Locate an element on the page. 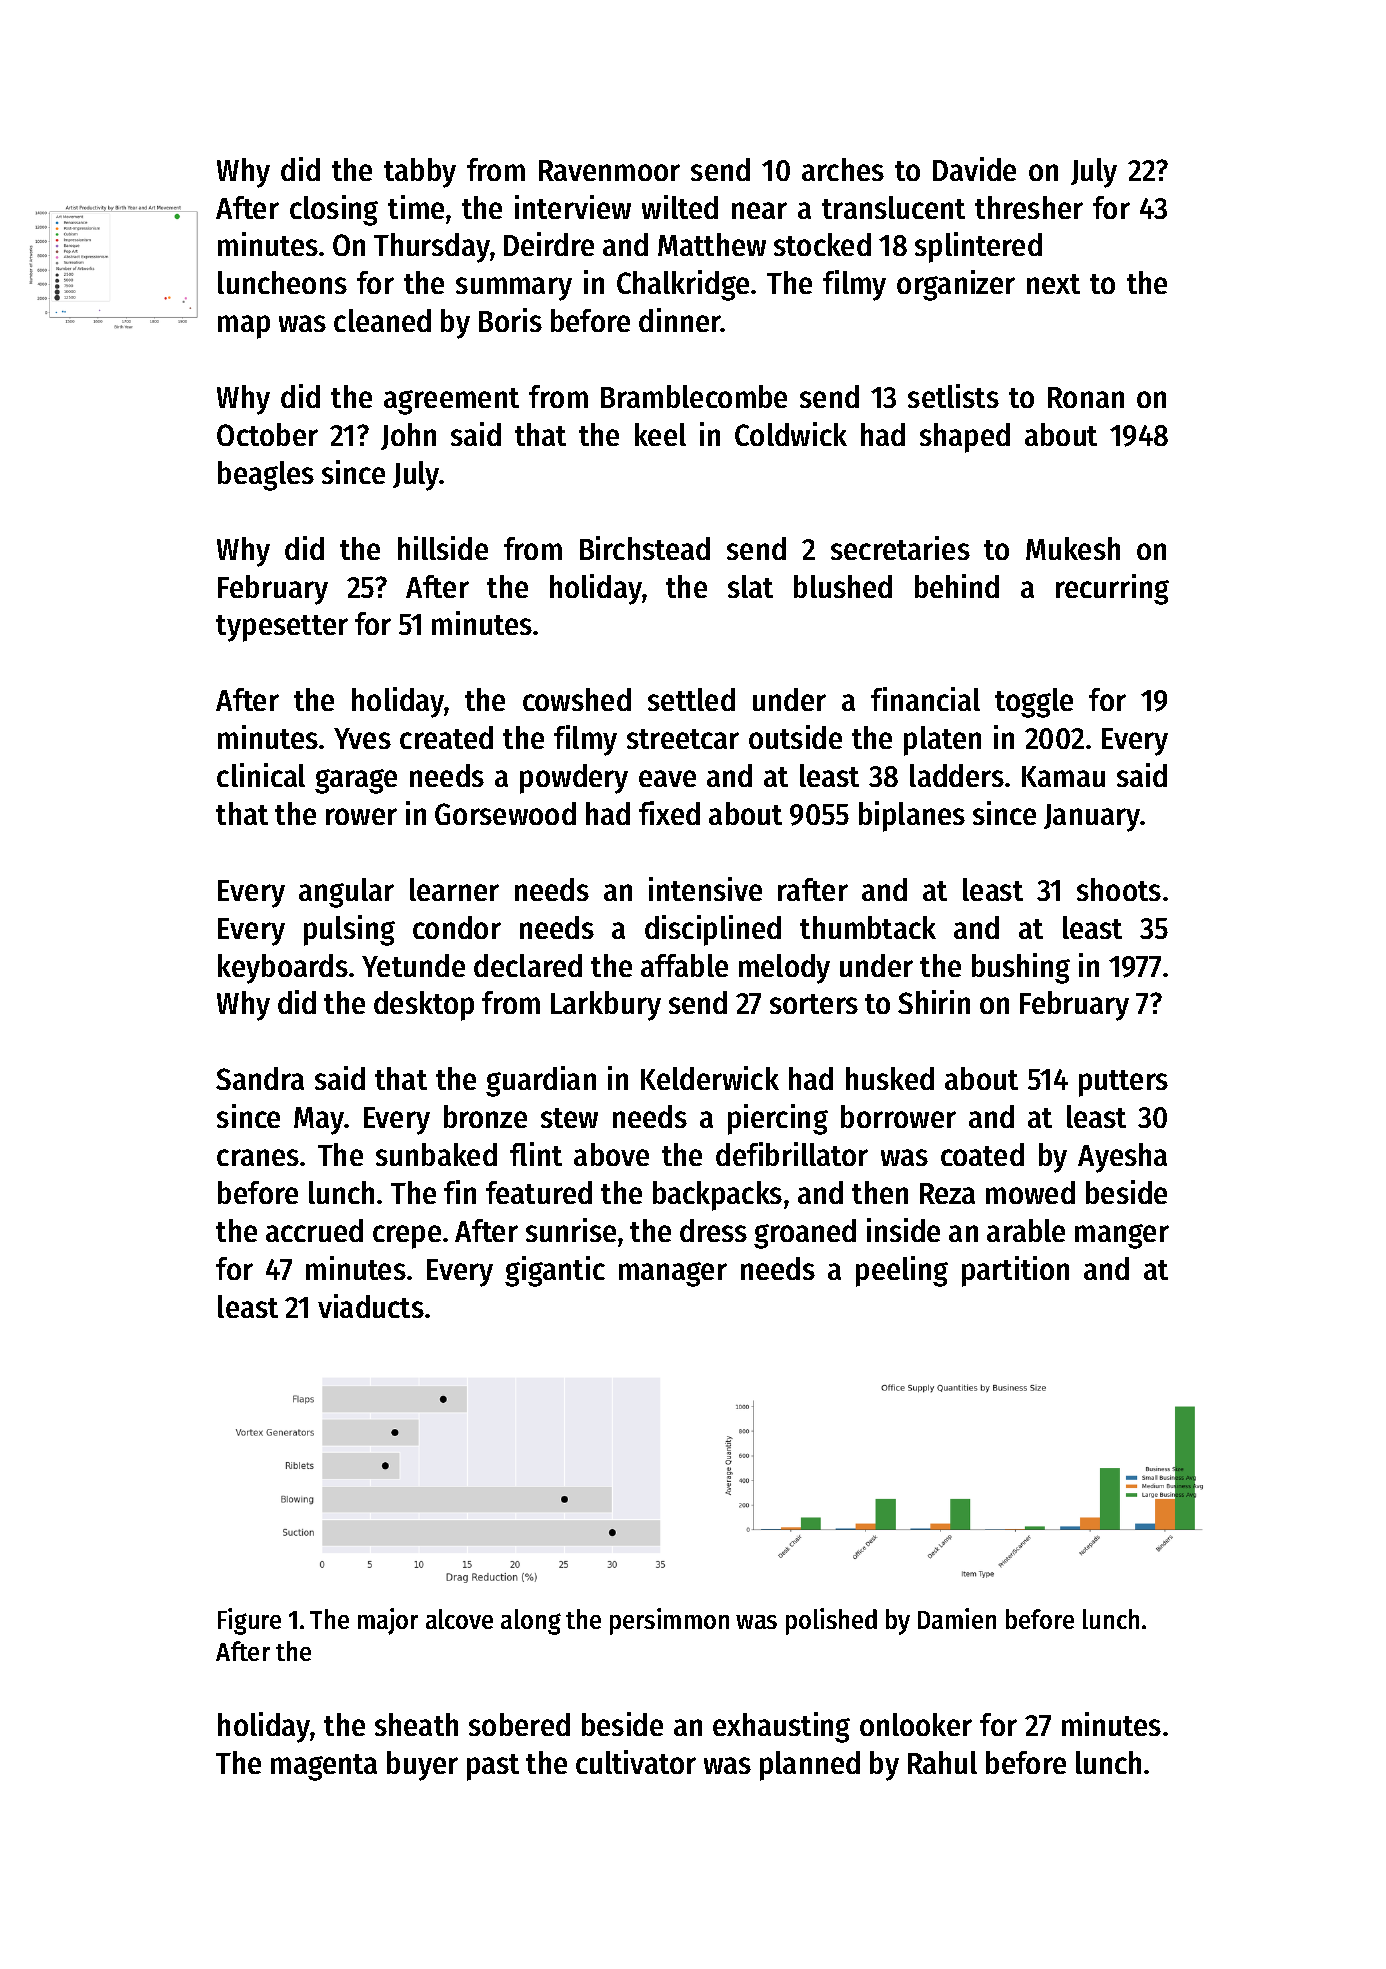 The width and height of the image is (1386, 1969). cranes is located at coordinates (258, 1157).
